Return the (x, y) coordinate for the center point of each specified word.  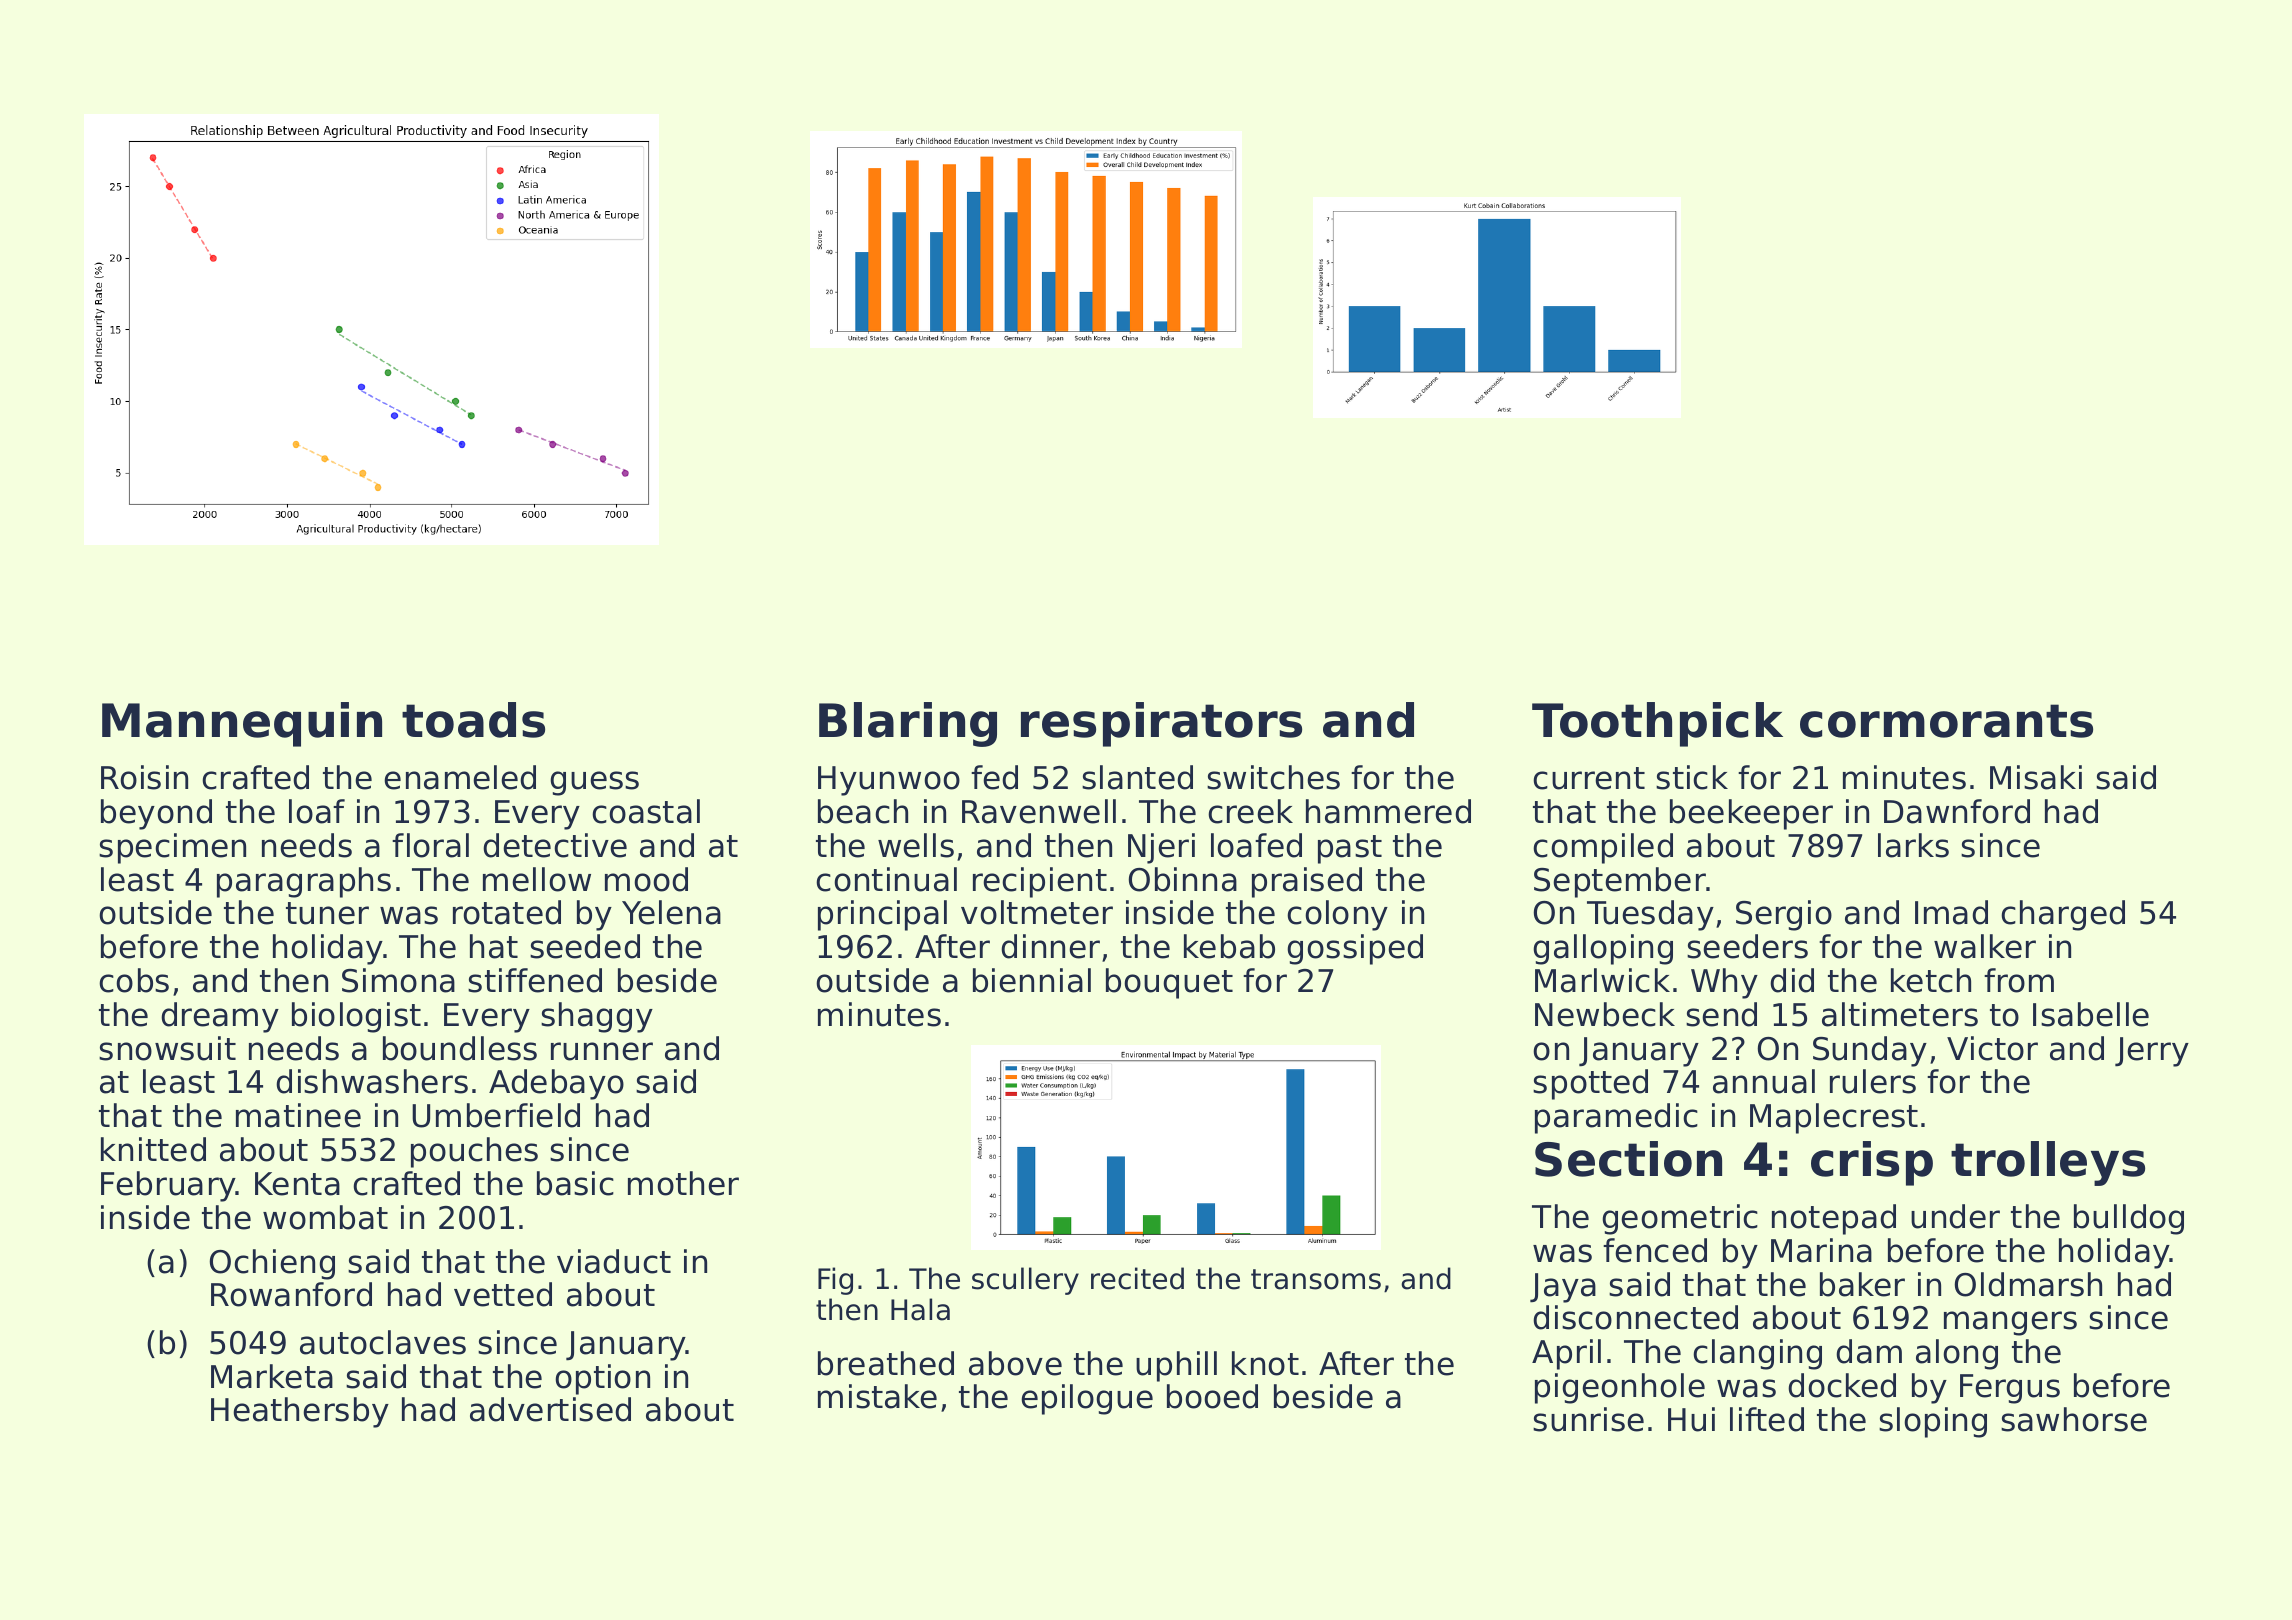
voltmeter (1037, 912)
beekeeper (1751, 814)
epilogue (1087, 1399)
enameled (460, 777)
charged (2063, 915)
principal (882, 915)
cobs (134, 980)
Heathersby (300, 1412)
